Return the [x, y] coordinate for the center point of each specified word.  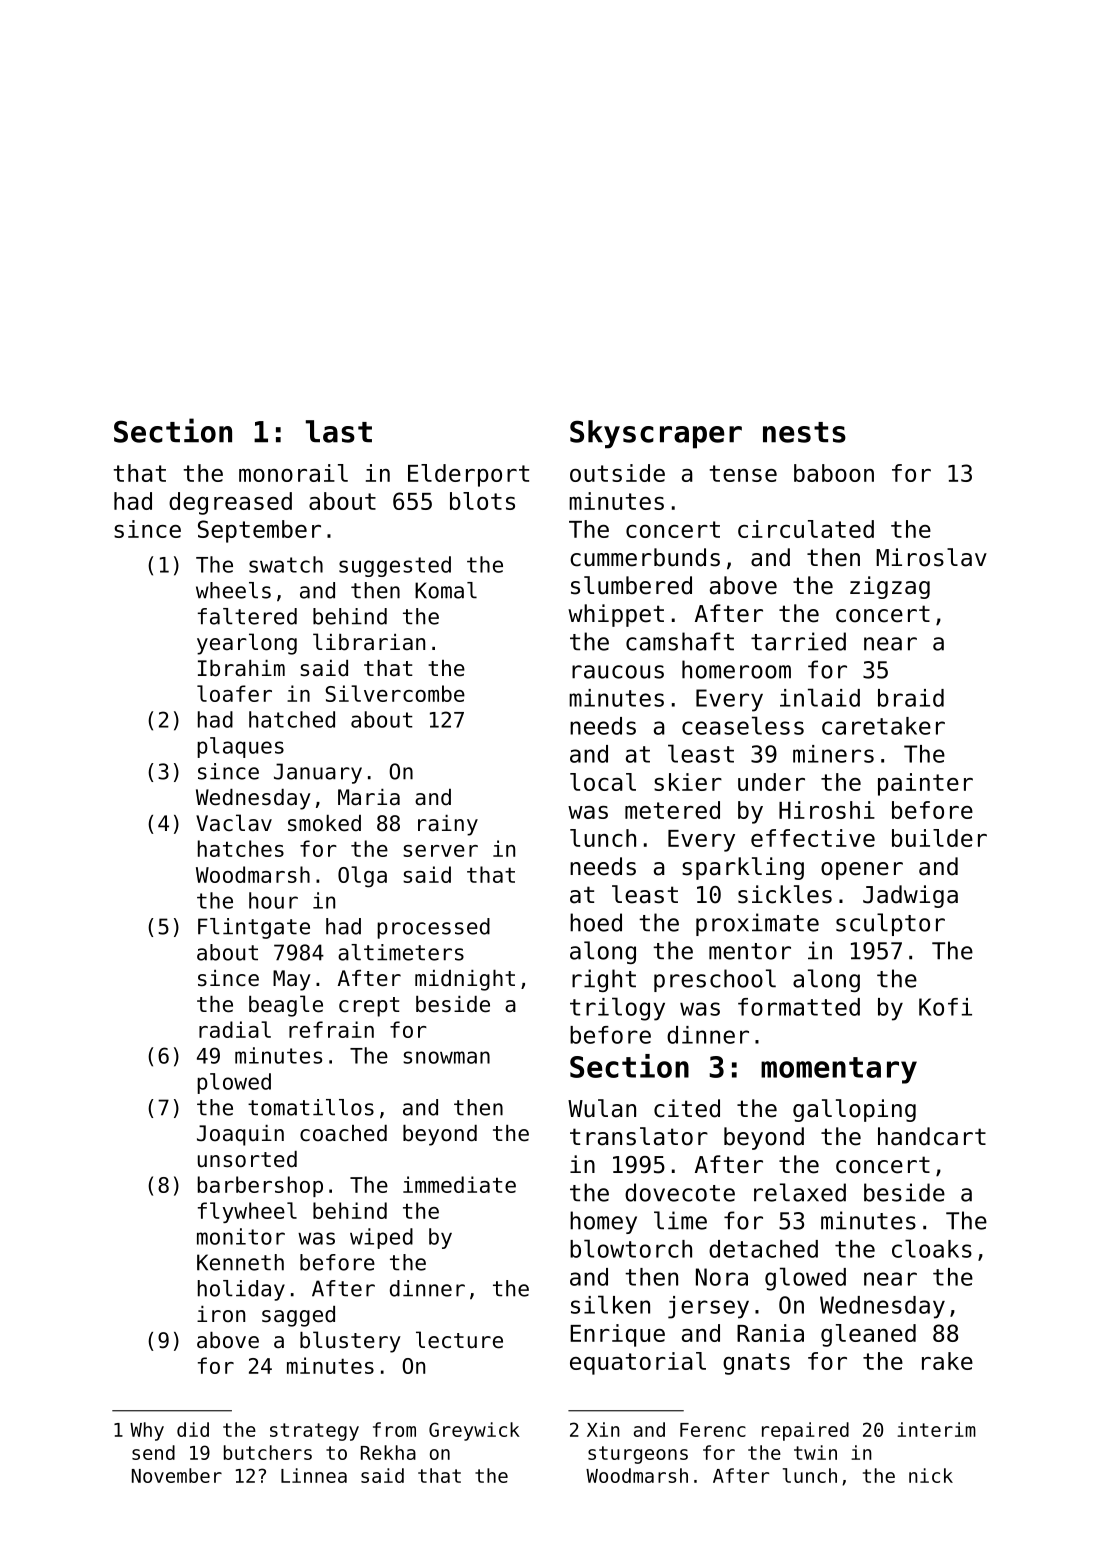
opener [862, 871]
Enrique [617, 1335]
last [339, 431]
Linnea [314, 1475]
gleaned [868, 1335]
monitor [241, 1236]
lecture [459, 1340]
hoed [596, 922]
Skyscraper [656, 434]
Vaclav [234, 823]
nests [804, 432]
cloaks [932, 1248]
